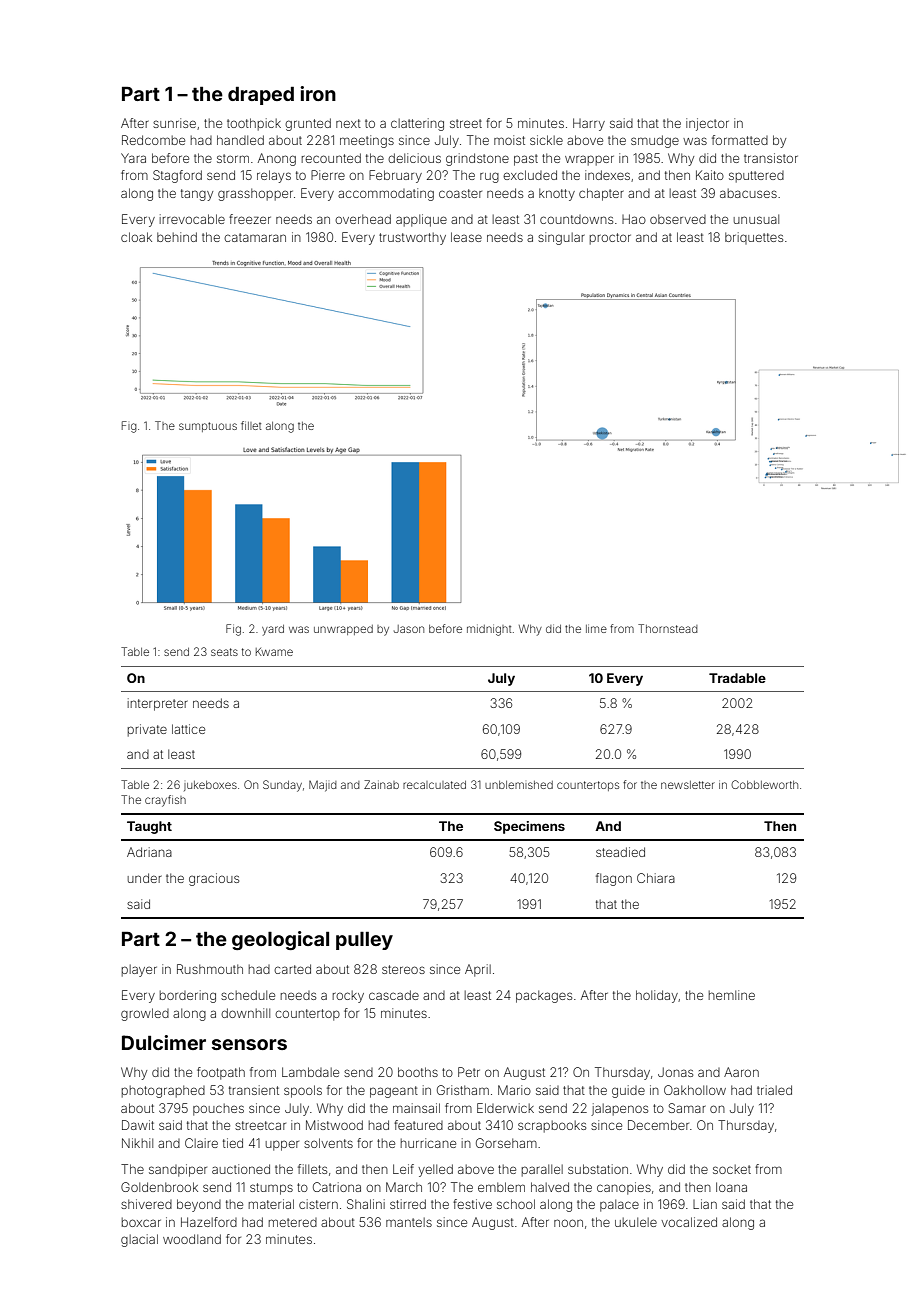  I want to click on trustworthy, so click(412, 238).
